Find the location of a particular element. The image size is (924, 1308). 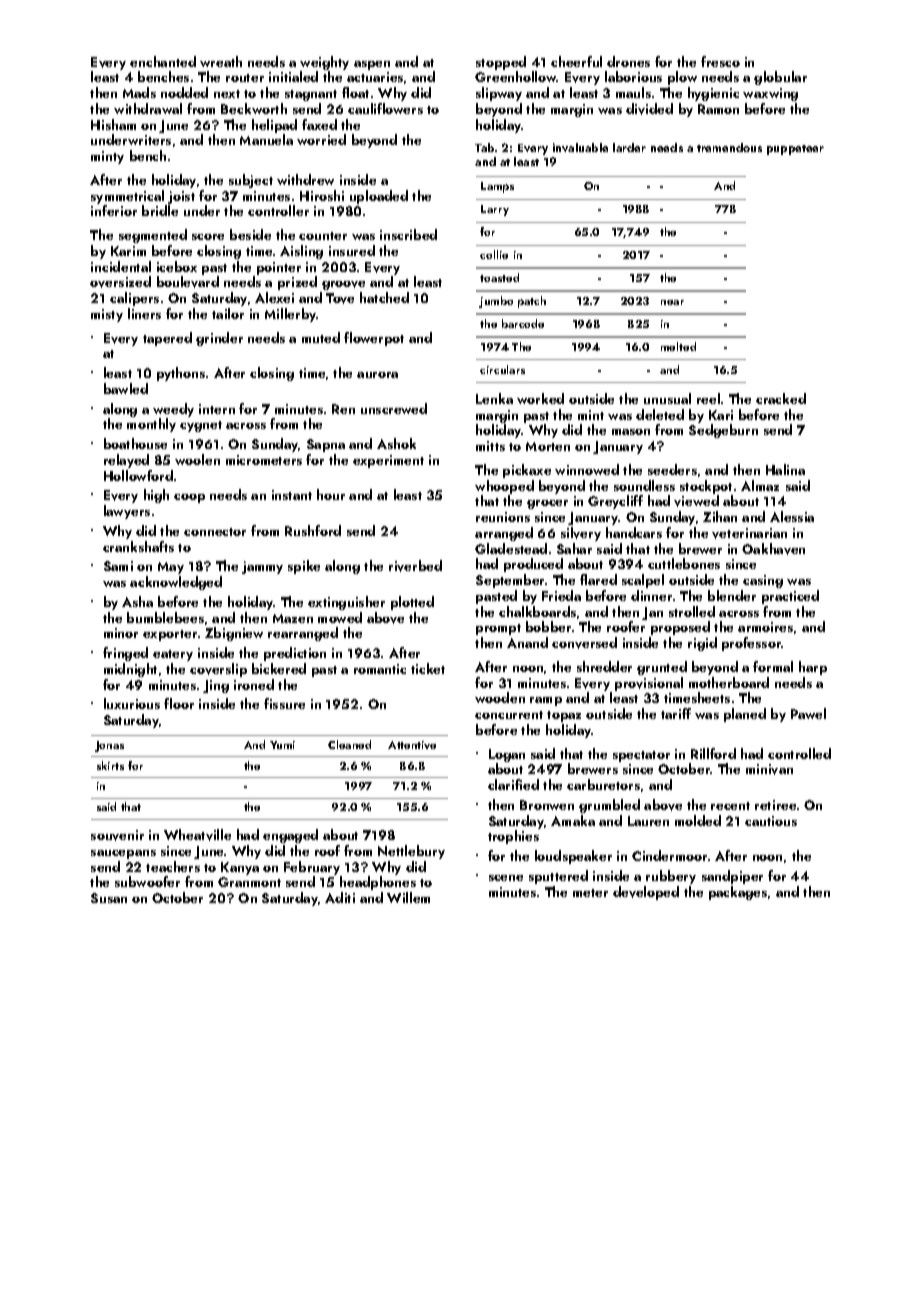

larder is located at coordinates (629, 147).
